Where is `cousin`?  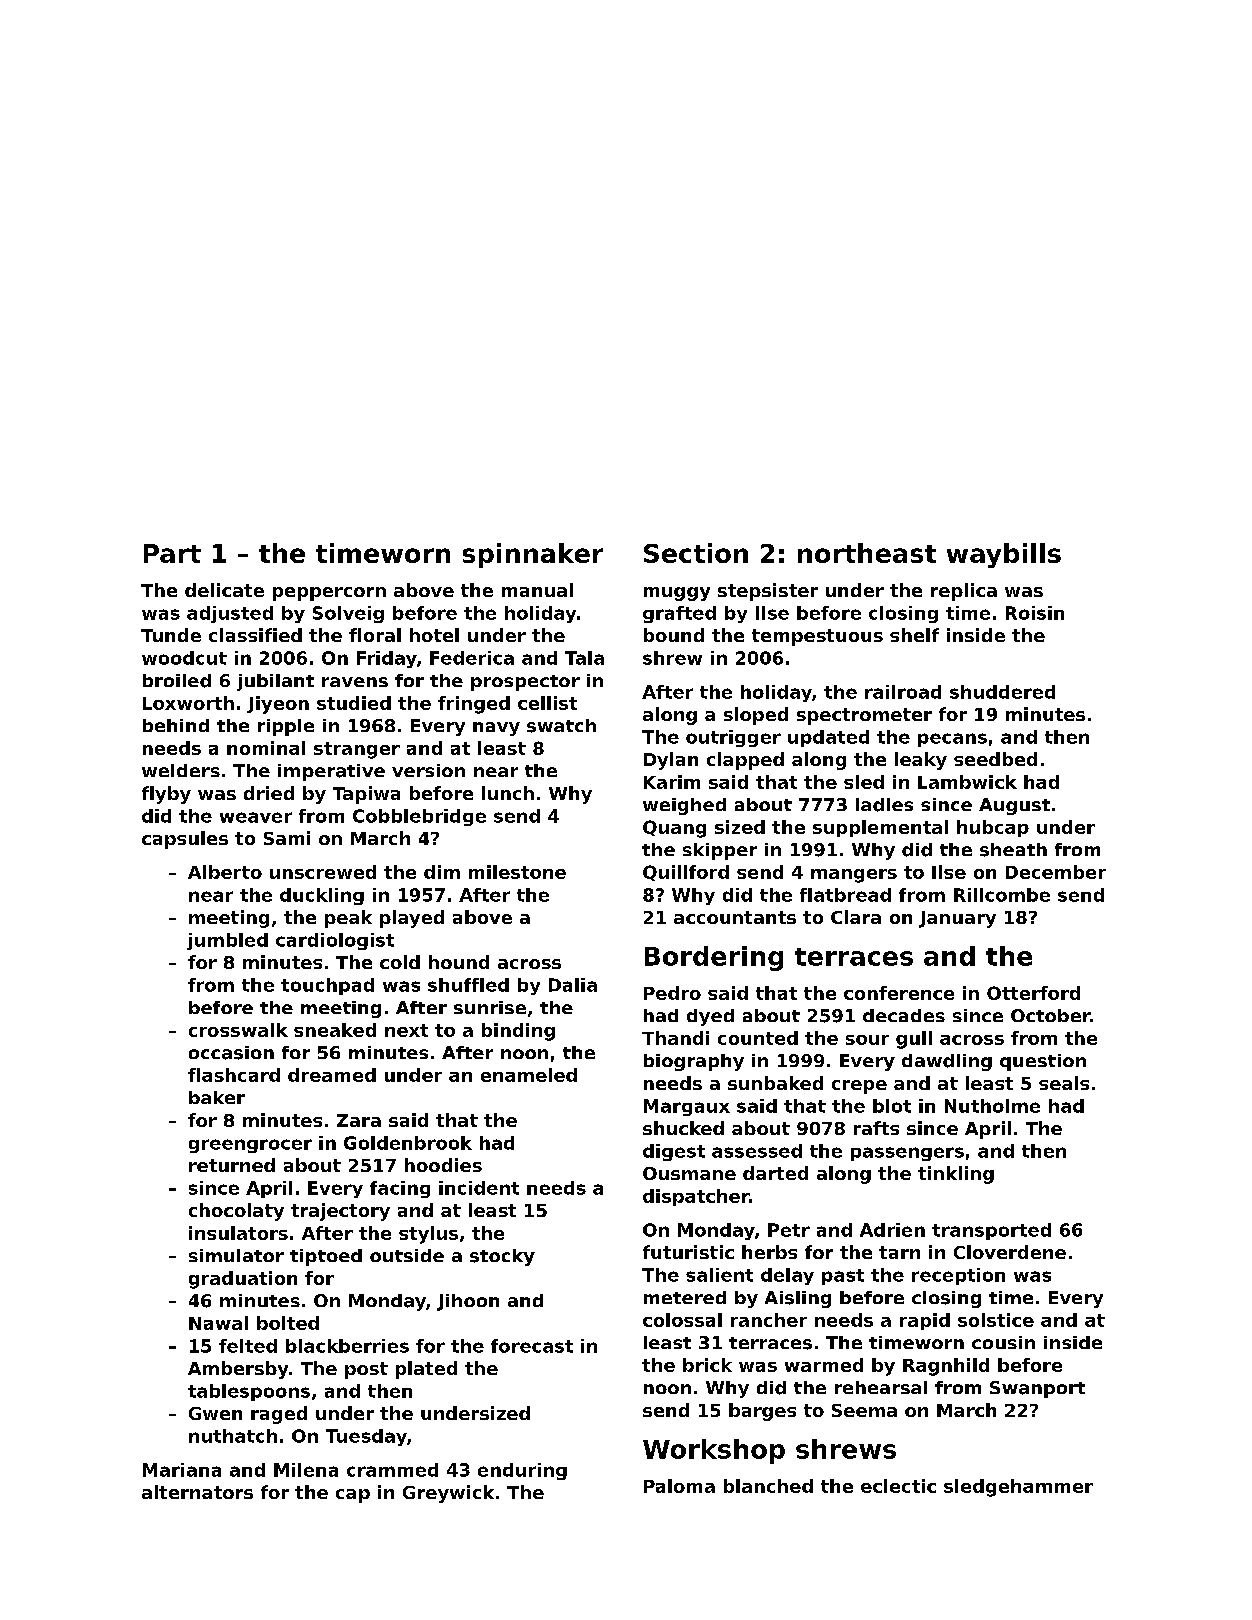 cousin is located at coordinates (1003, 1342).
